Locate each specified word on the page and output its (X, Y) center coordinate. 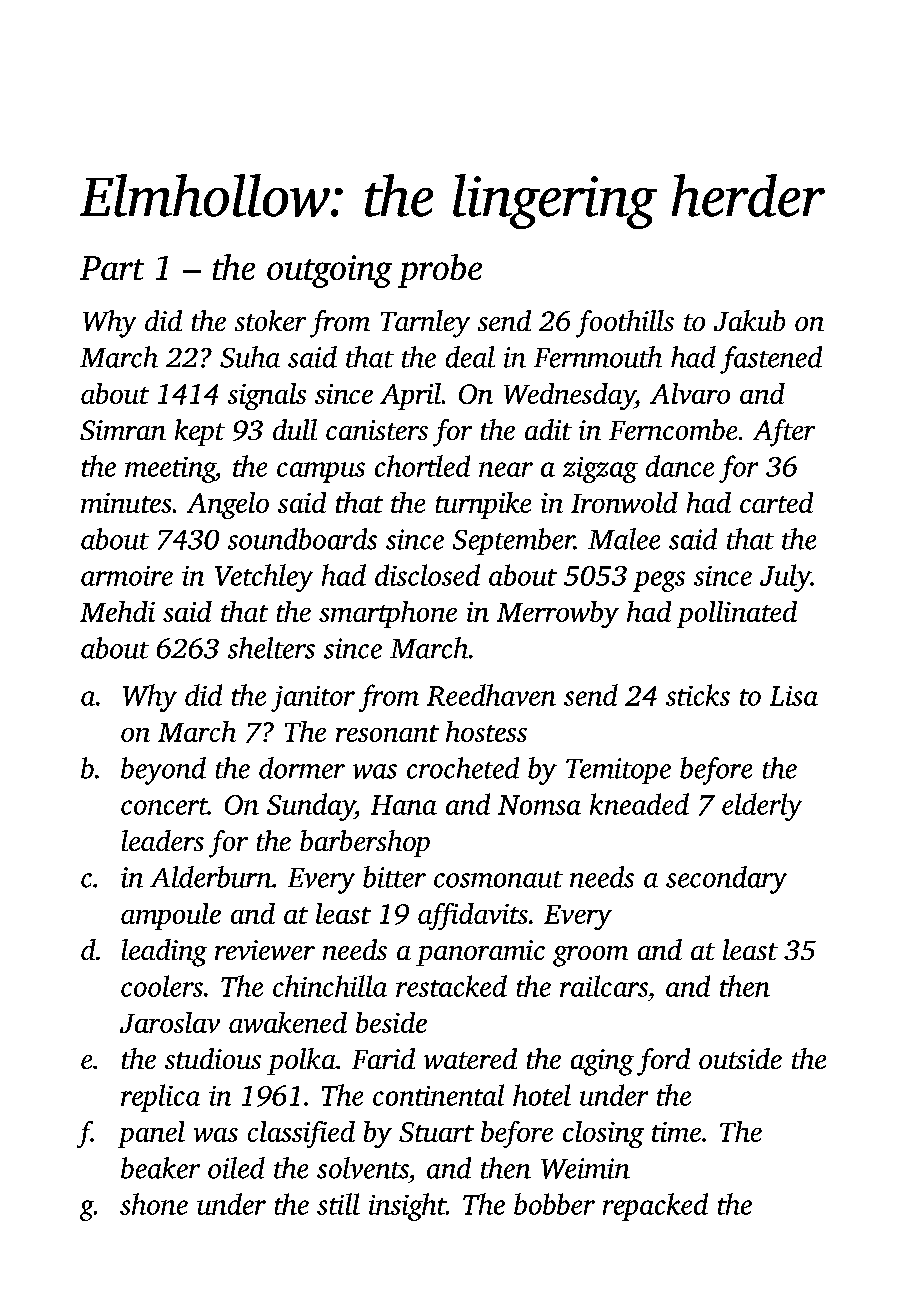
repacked (655, 1207)
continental (438, 1095)
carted (776, 502)
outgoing (329, 271)
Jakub (749, 320)
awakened (288, 1022)
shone (154, 1204)
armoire (127, 576)
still (338, 1204)
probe (440, 271)
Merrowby (558, 614)
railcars (604, 986)
